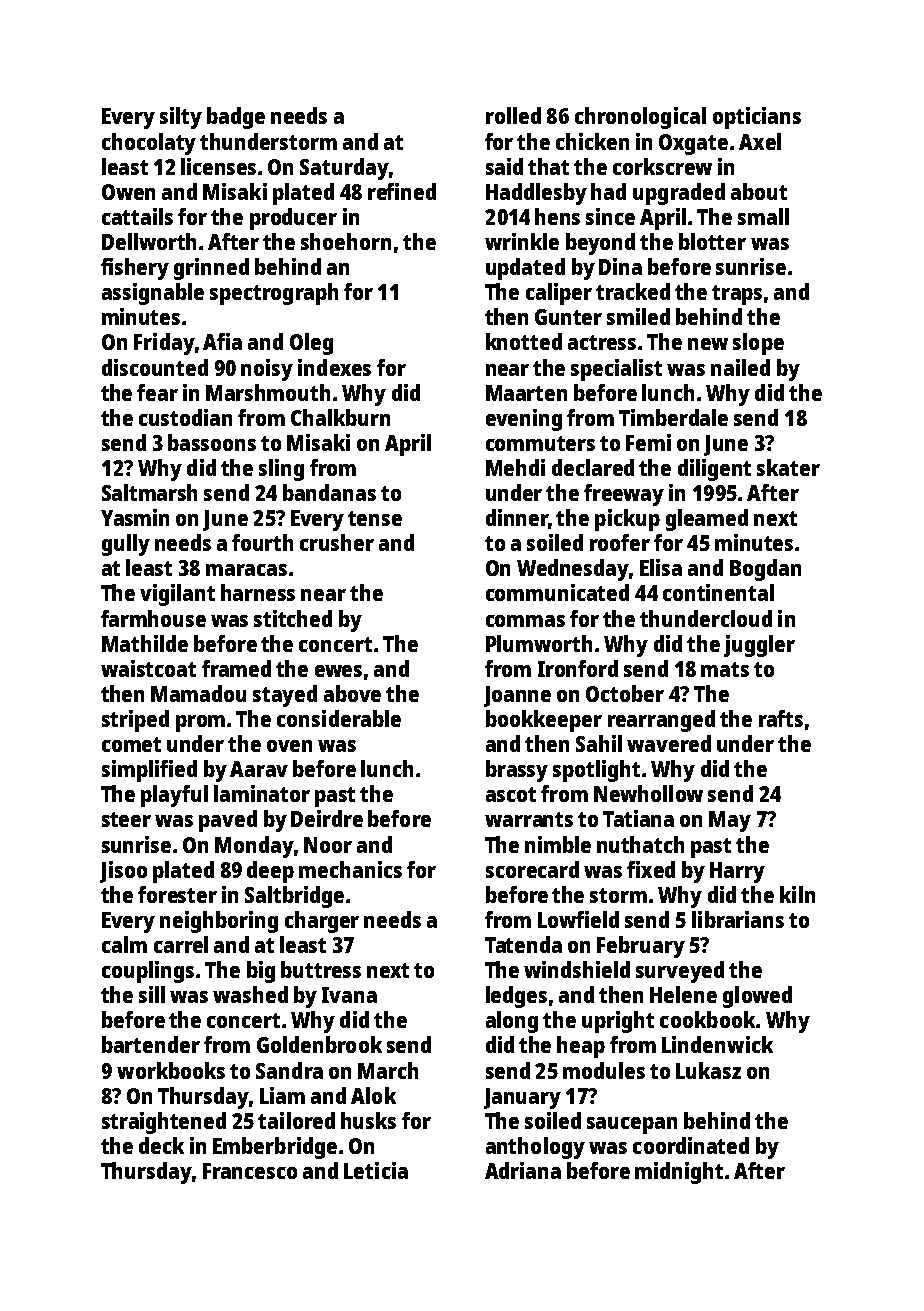 The image size is (924, 1311). I want to click on May, so click(730, 821).
